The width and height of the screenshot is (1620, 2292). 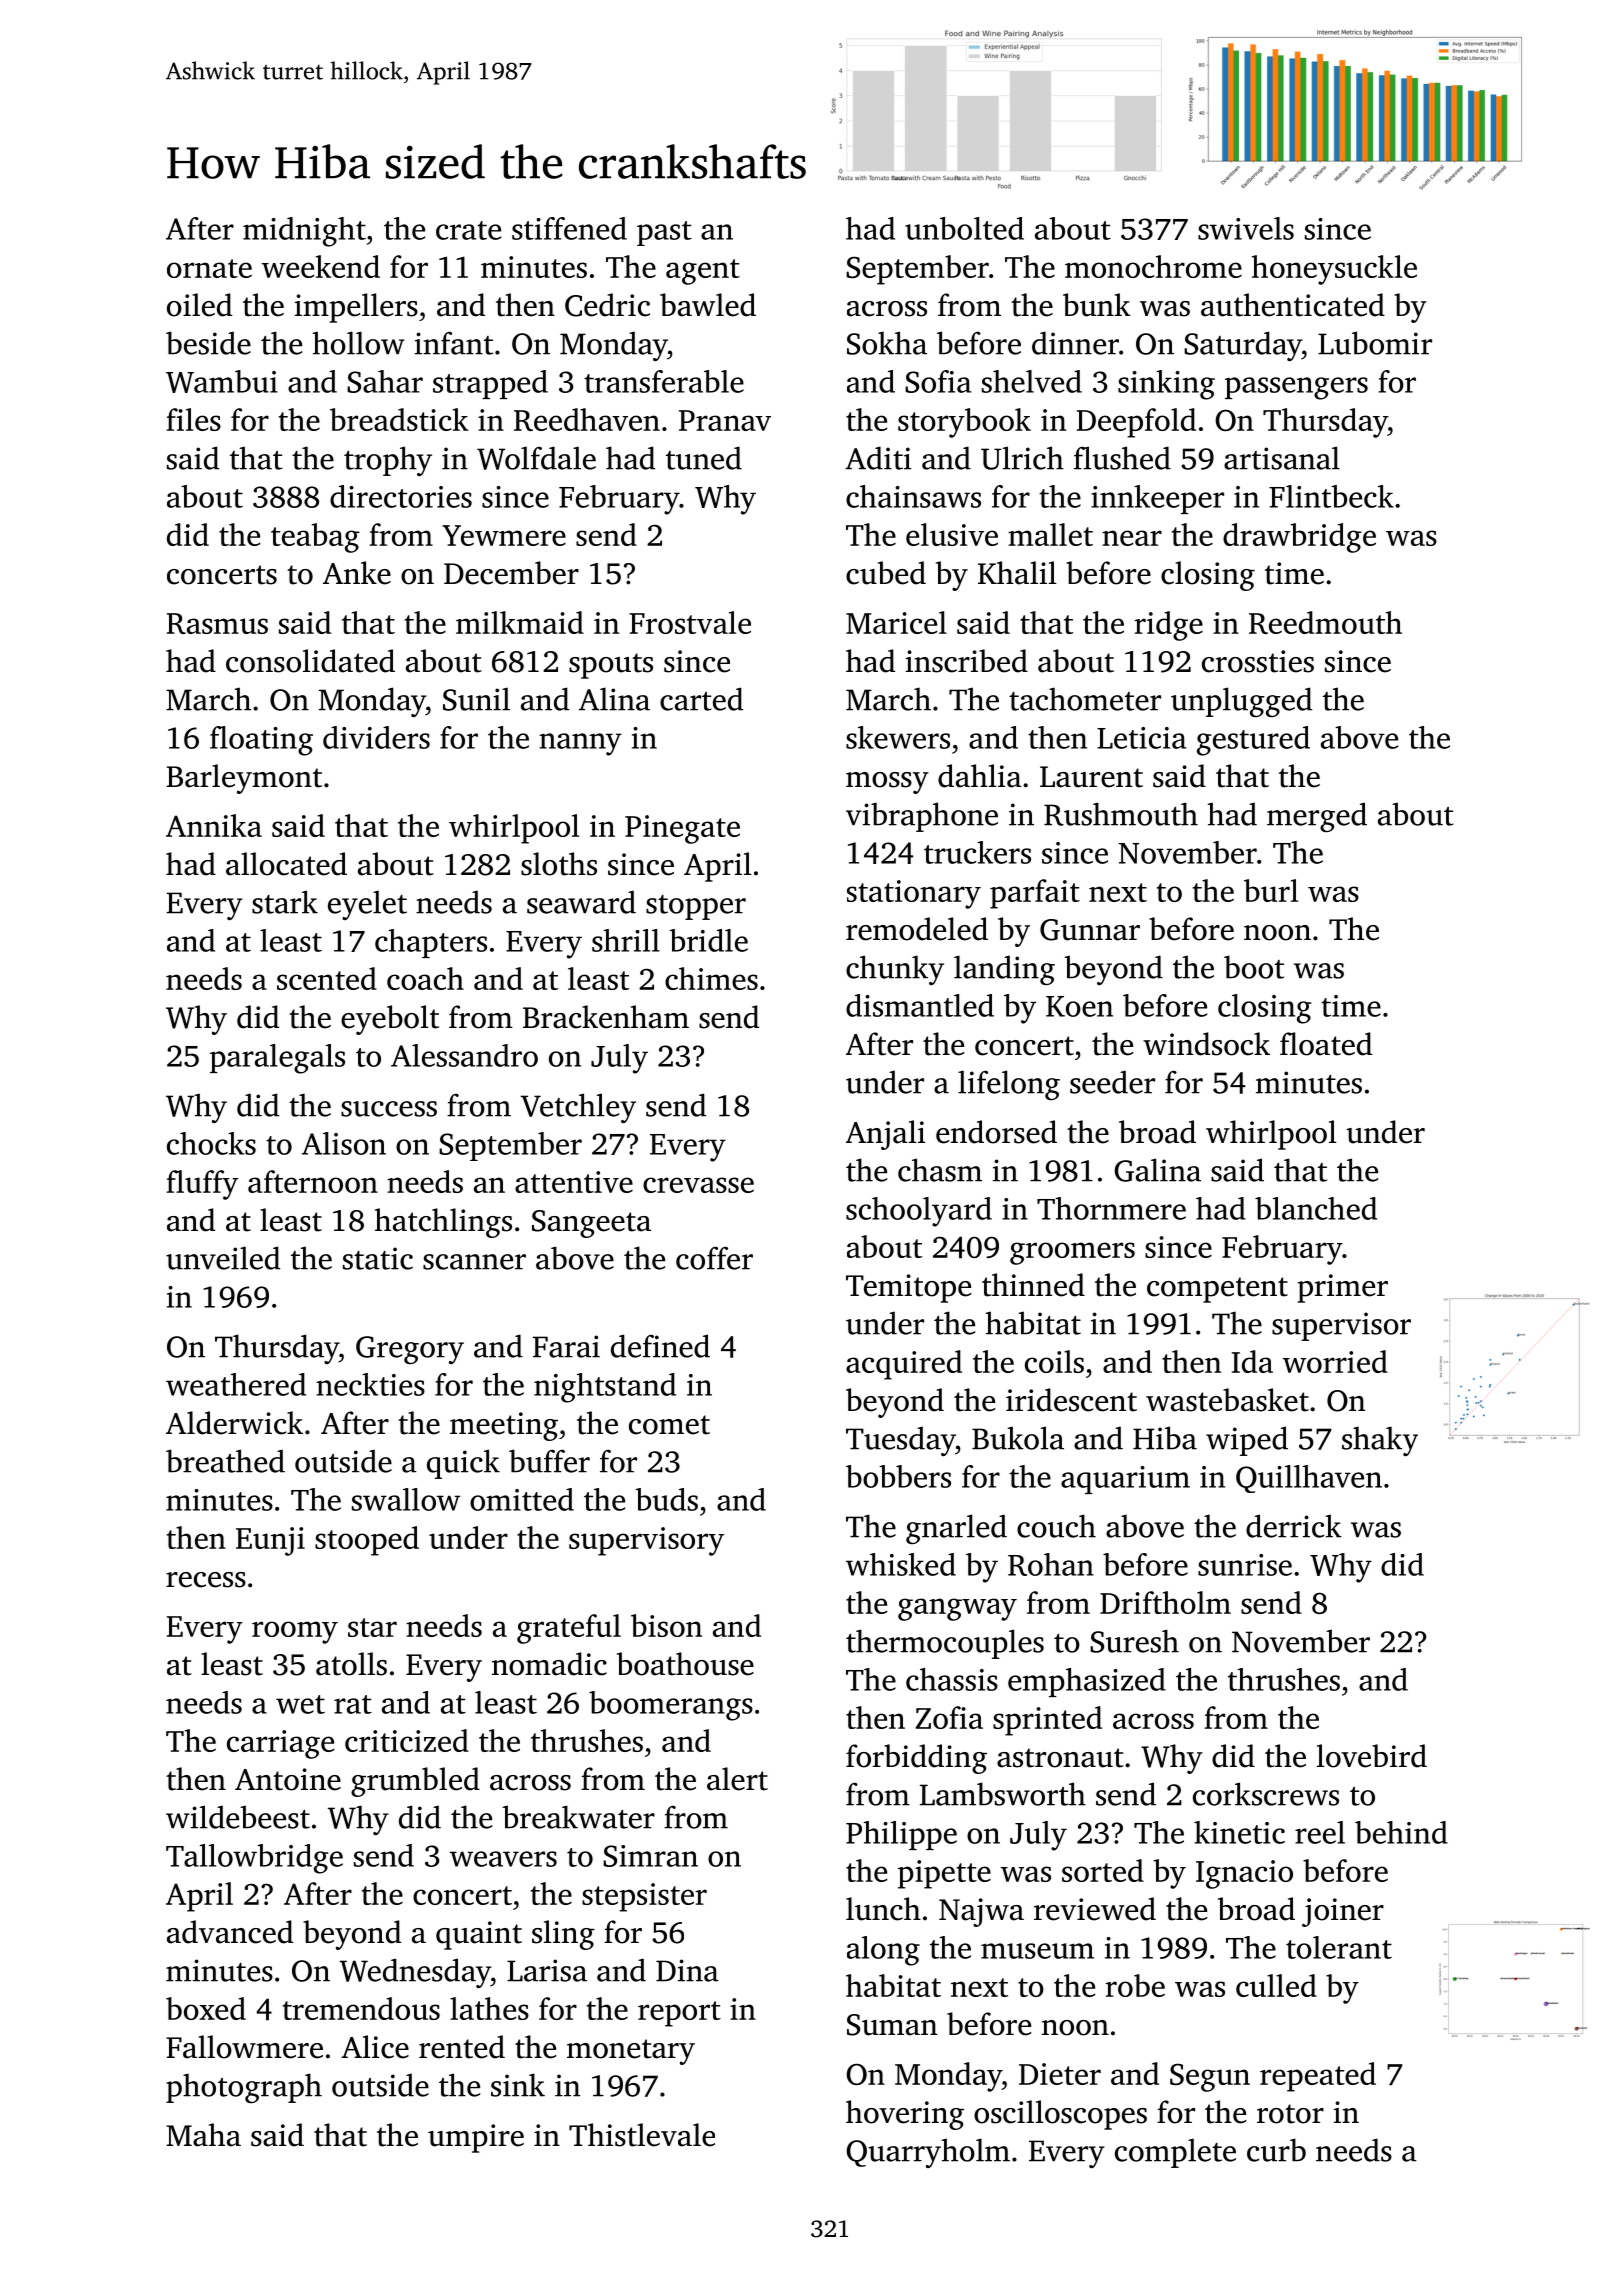 I want to click on bridle, so click(x=708, y=940).
